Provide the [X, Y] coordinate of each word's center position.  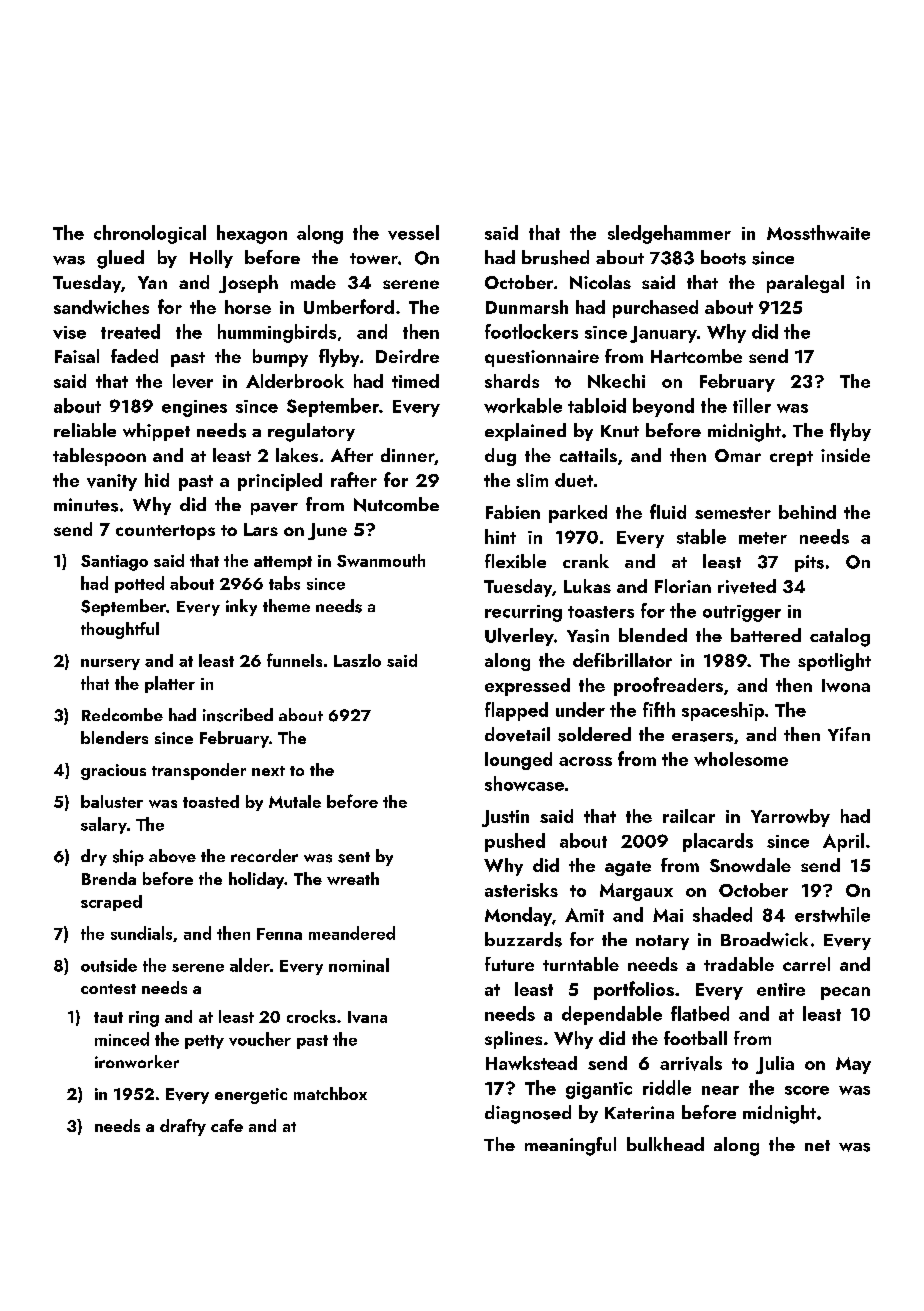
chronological [150, 234]
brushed [555, 257]
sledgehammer [669, 234]
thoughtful [120, 630]
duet [574, 480]
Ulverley [519, 637]
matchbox [330, 1093]
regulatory [311, 432]
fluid [668, 511]
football [695, 1038]
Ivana [367, 1017]
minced [122, 1039]
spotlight [834, 662]
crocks [311, 1016]
